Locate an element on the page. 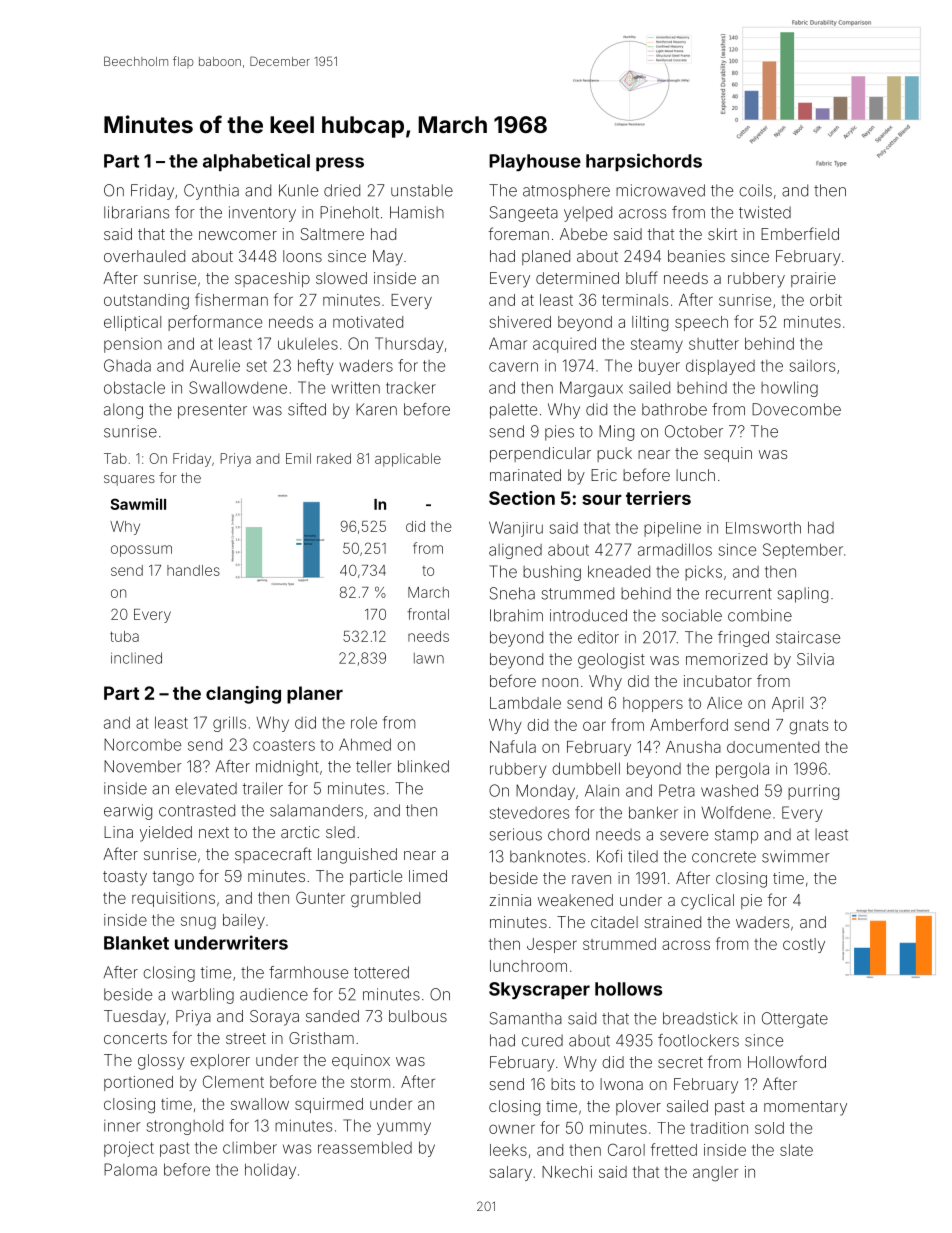 This image has height=1233, width=952. gnats is located at coordinates (808, 727).
